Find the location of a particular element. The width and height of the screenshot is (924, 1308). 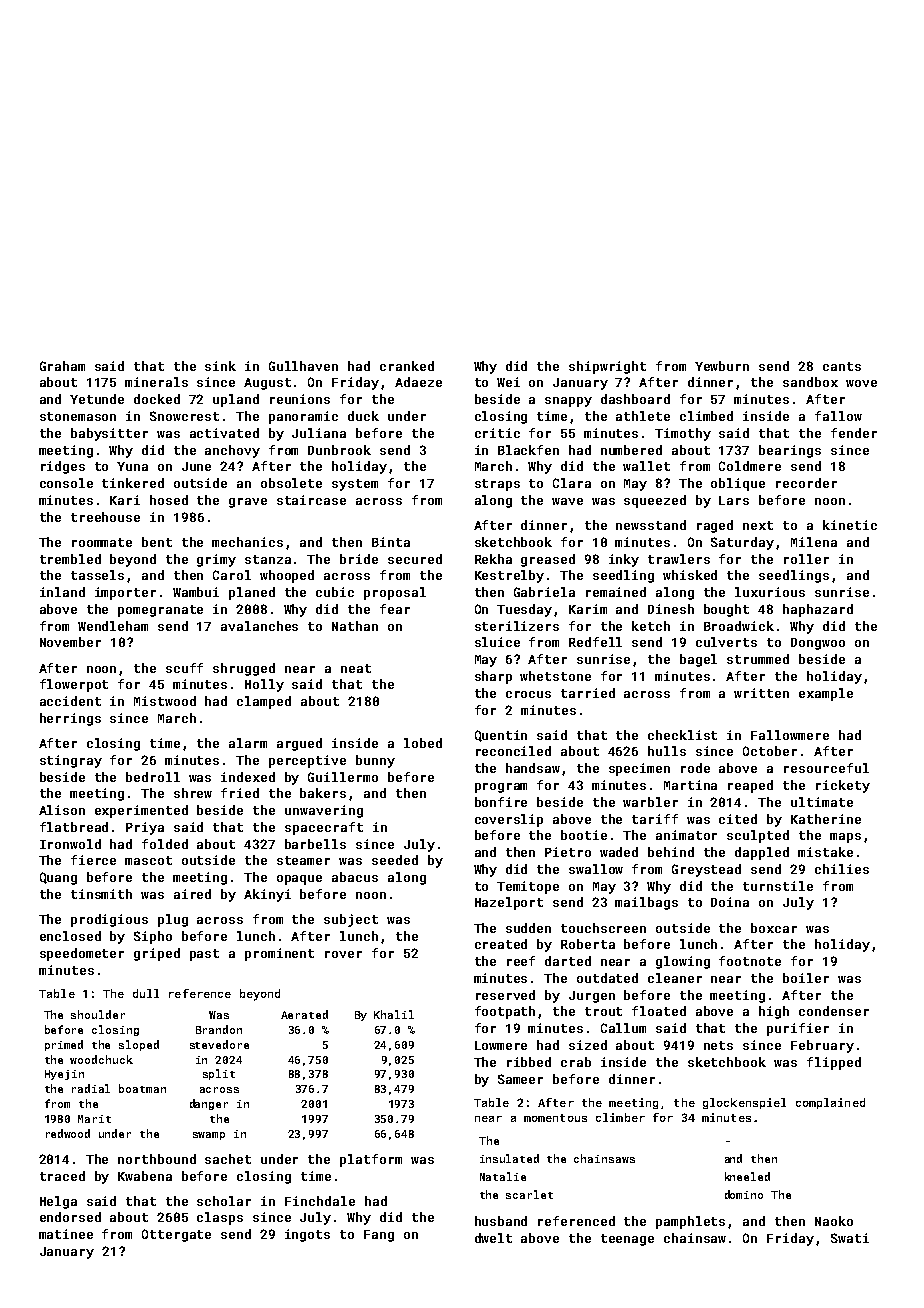

secured is located at coordinates (415, 559).
